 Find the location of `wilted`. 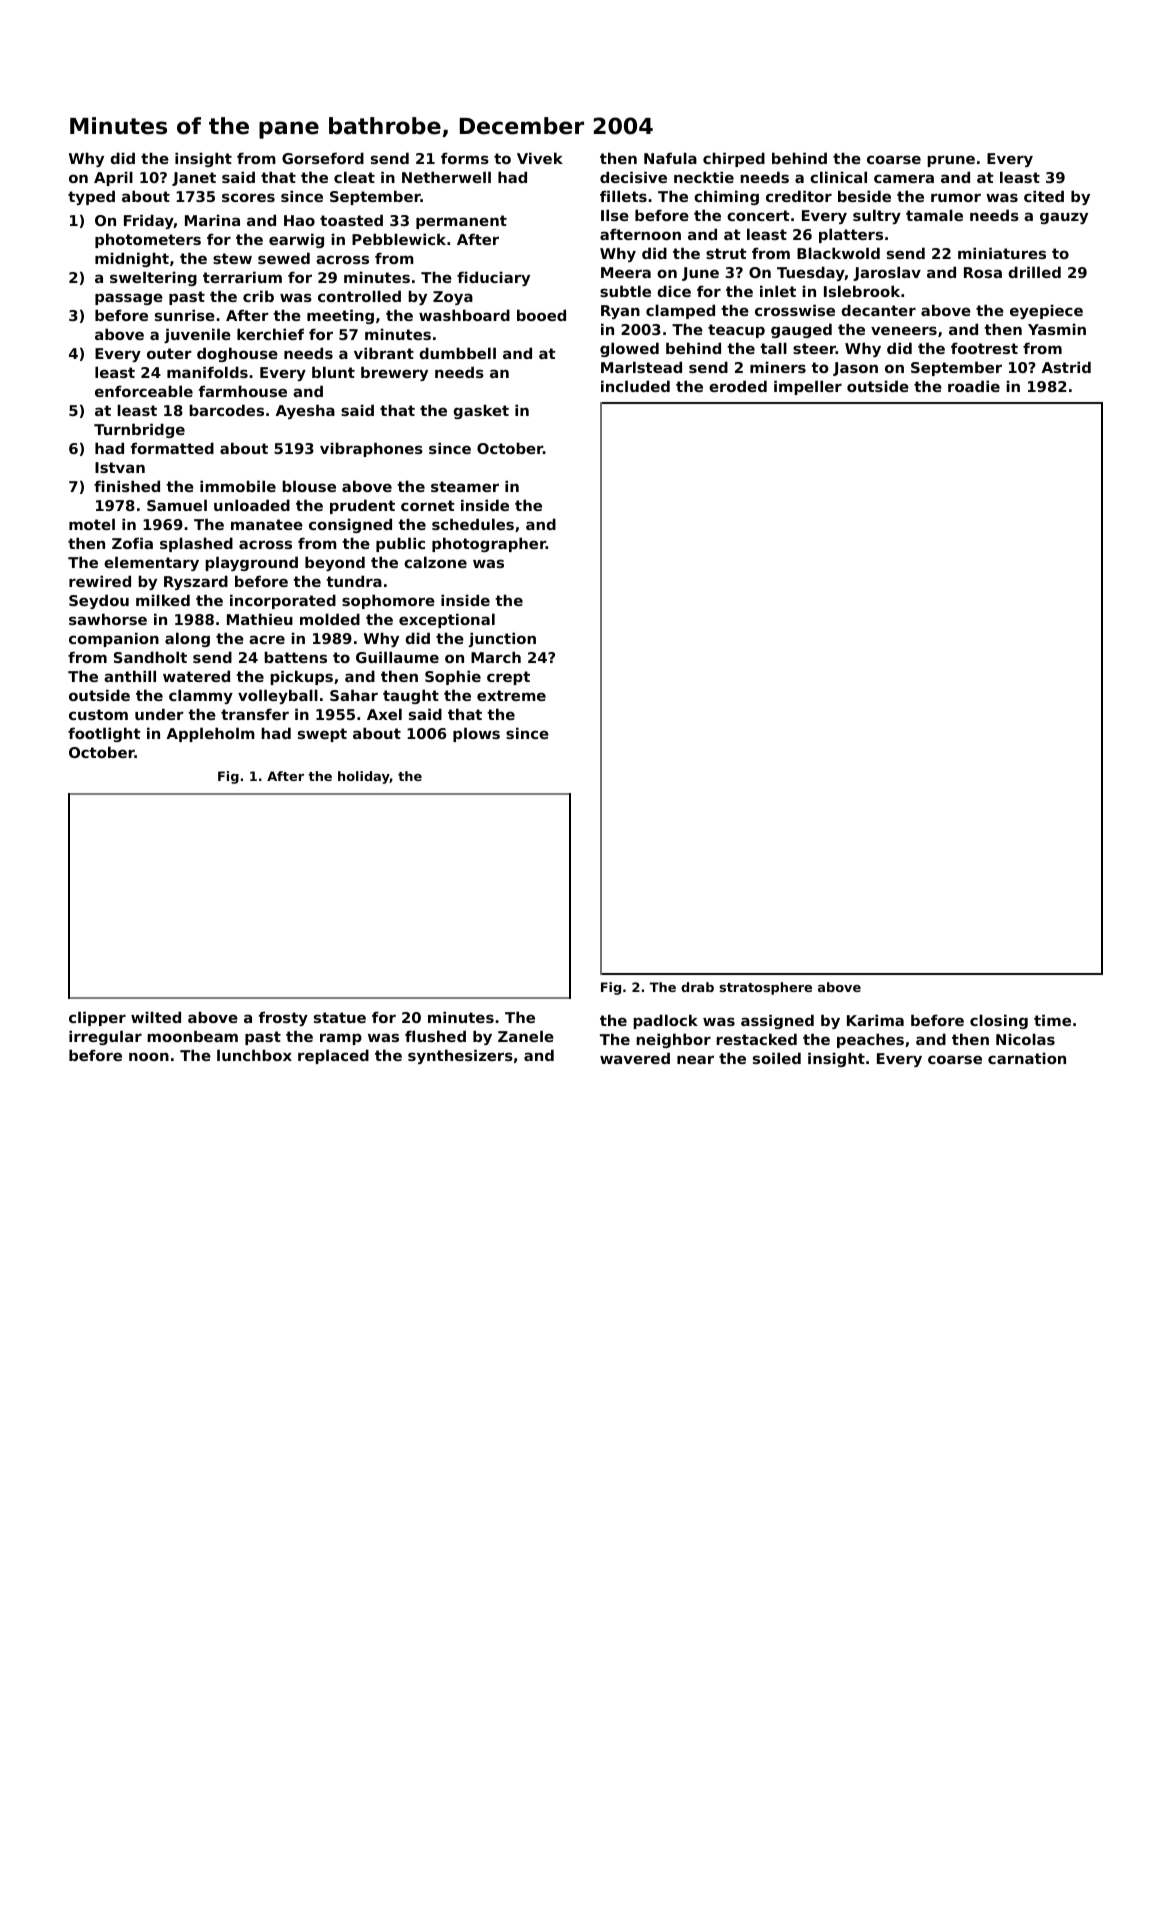

wilted is located at coordinates (156, 1017).
